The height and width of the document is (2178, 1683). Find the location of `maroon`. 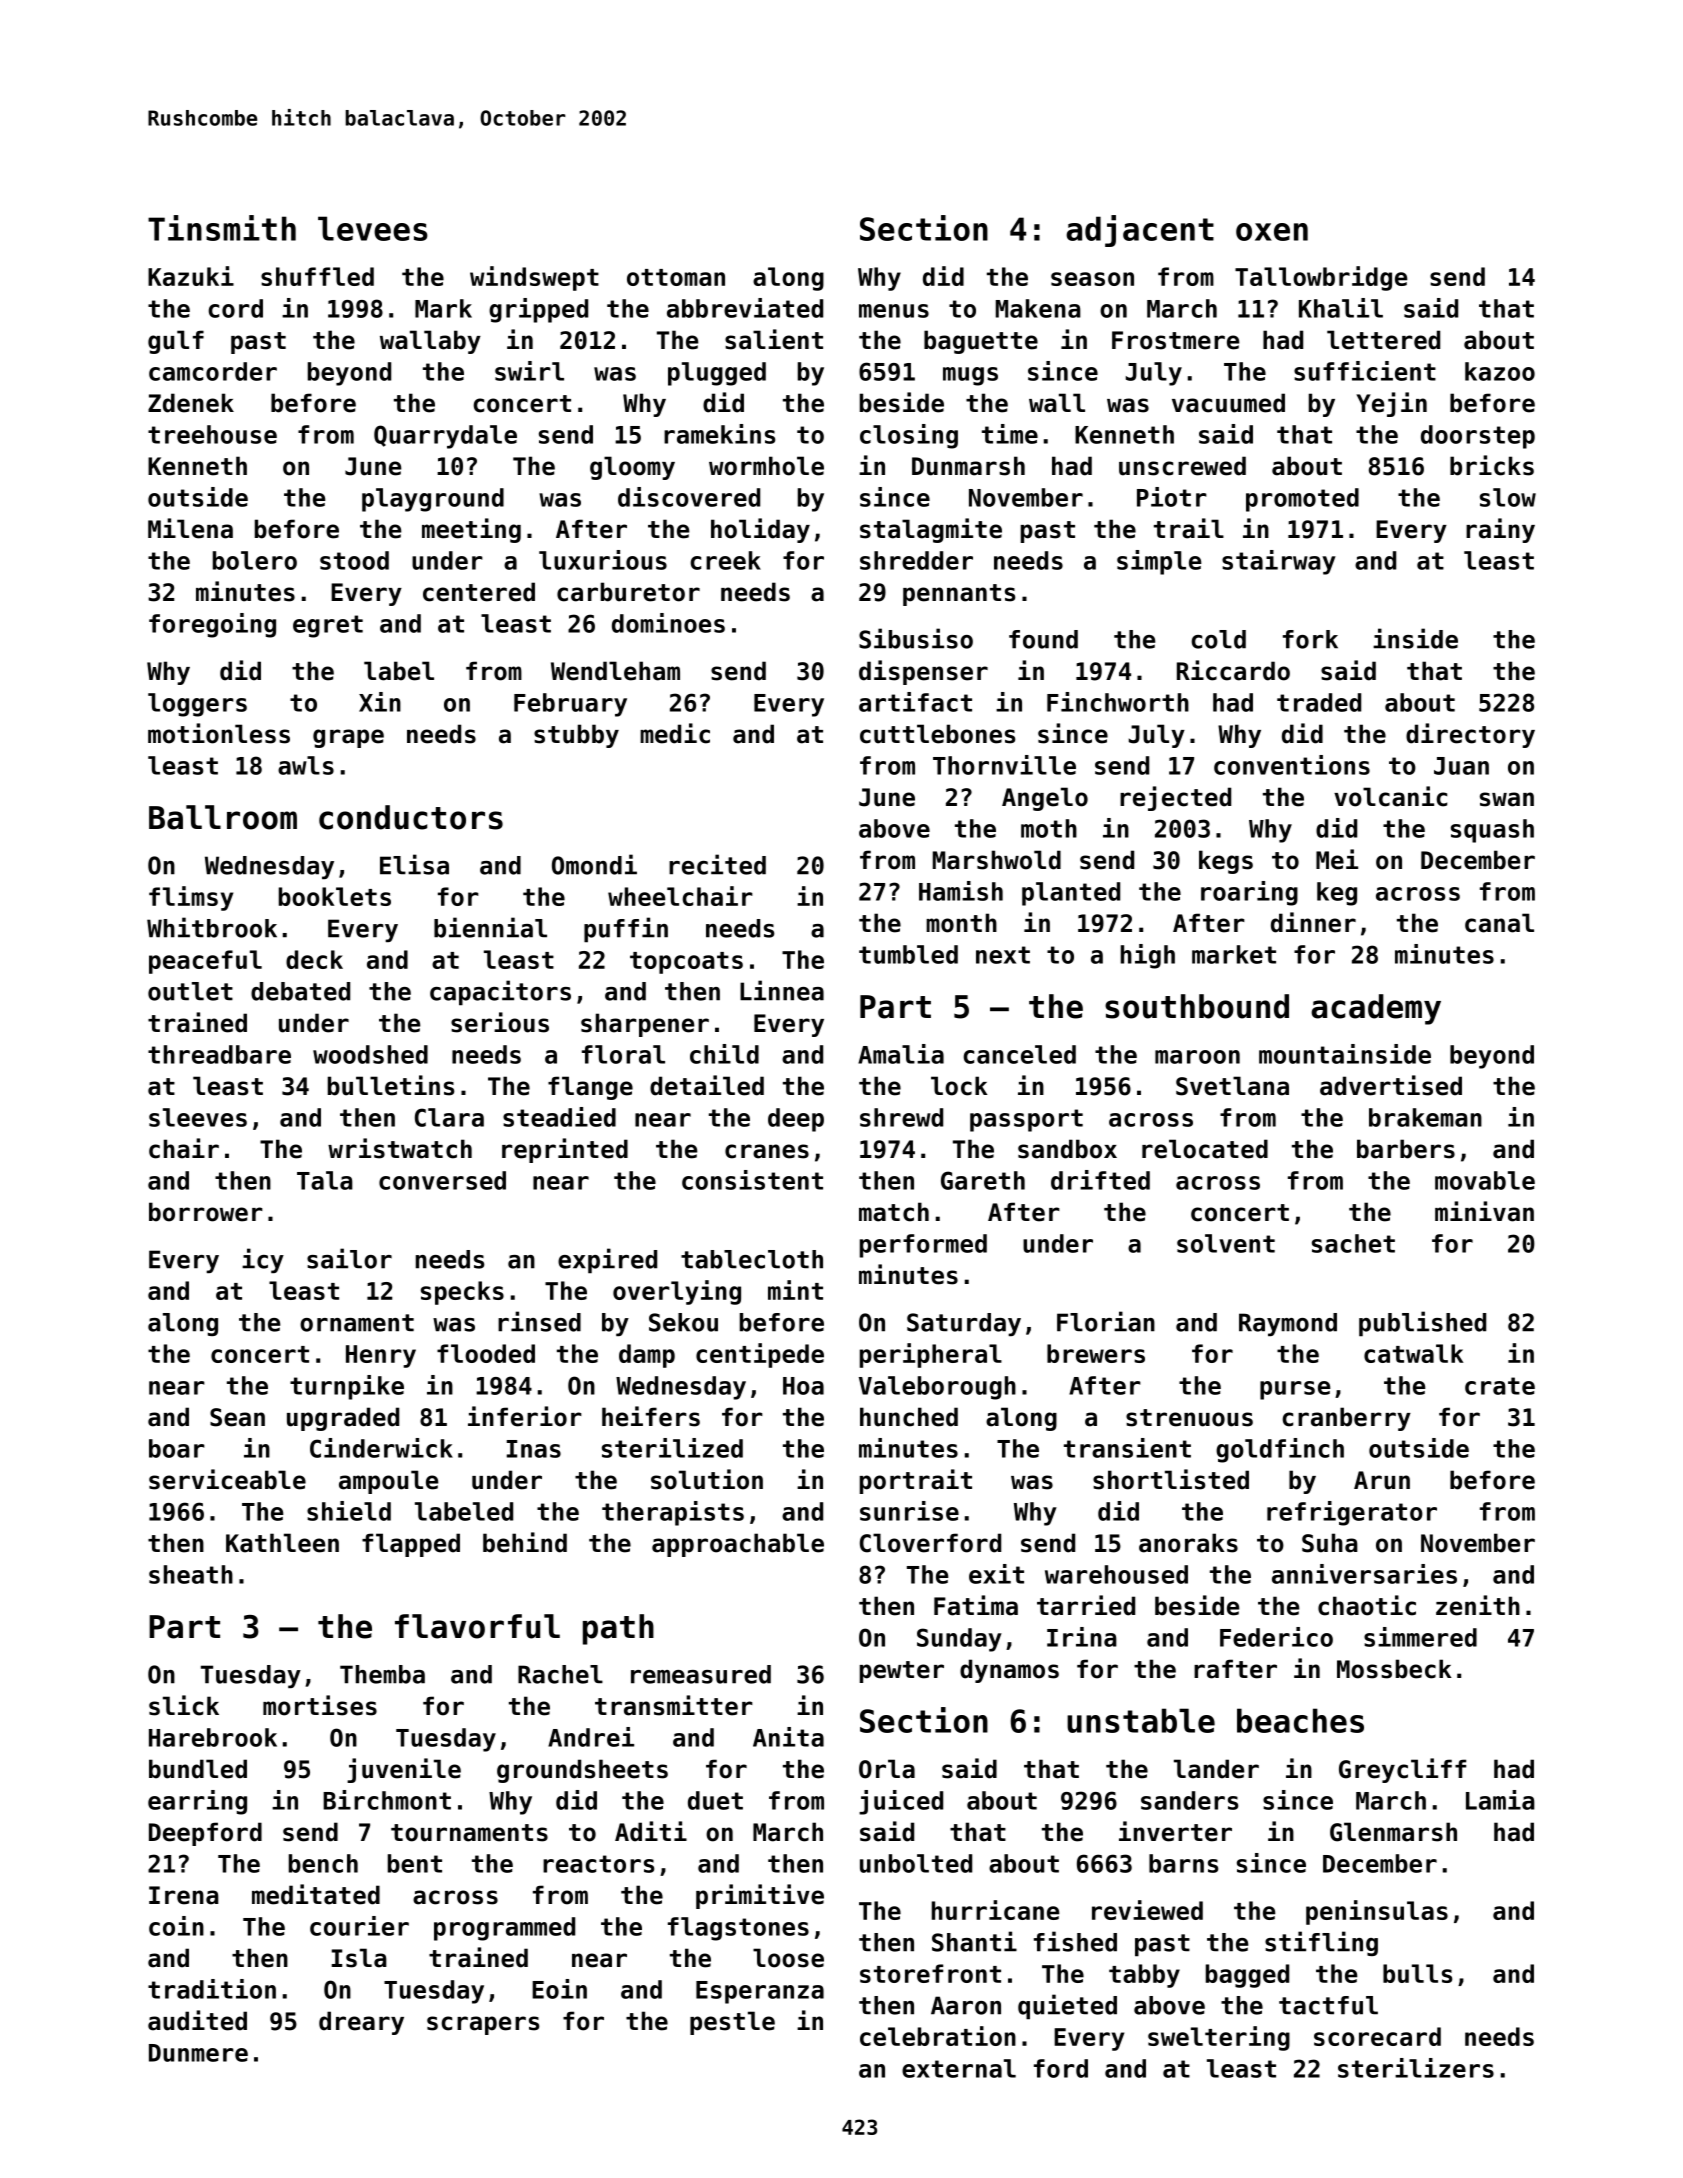

maroon is located at coordinates (1197, 1057).
